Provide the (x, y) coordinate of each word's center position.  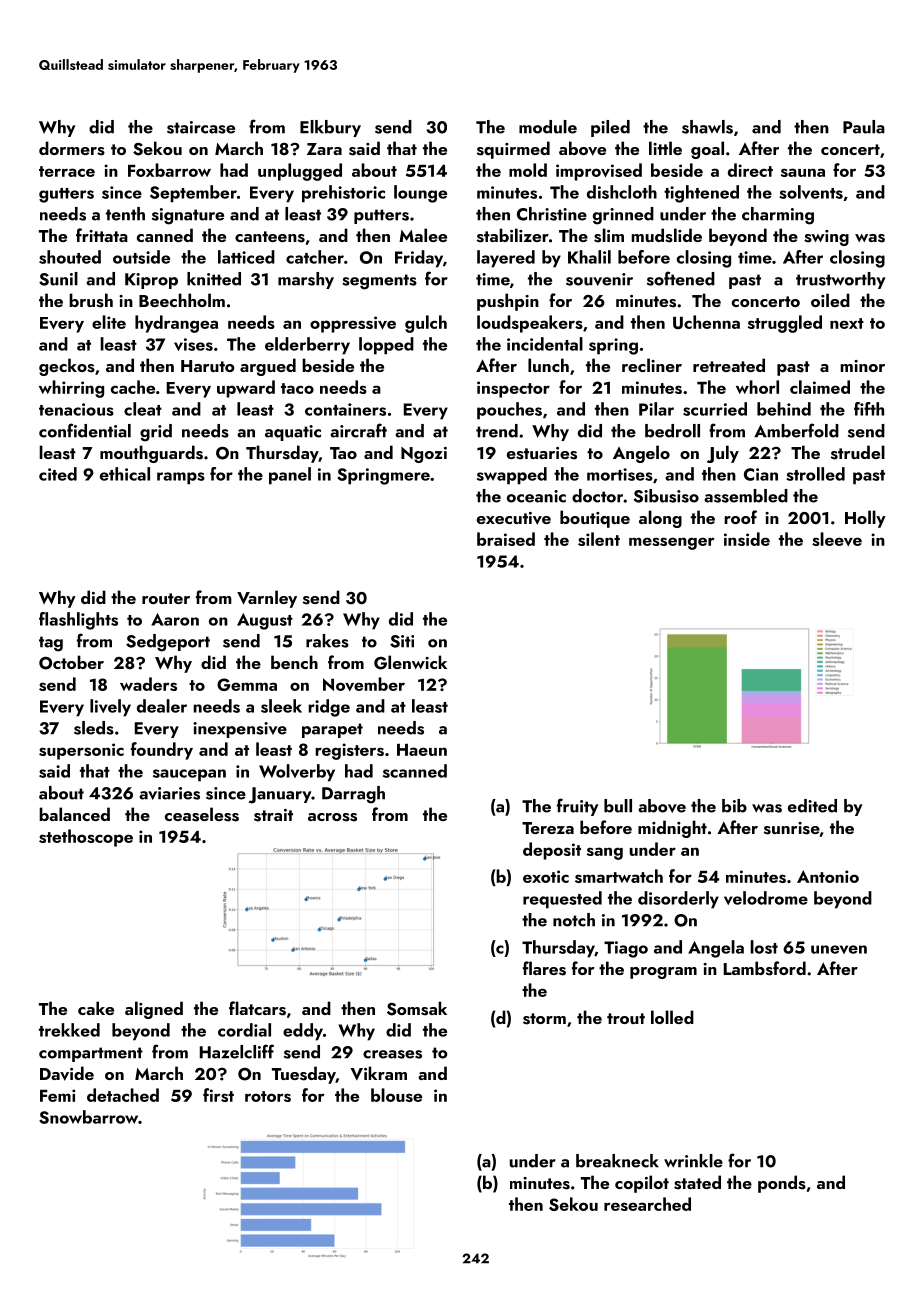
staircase (201, 127)
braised (506, 539)
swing (826, 238)
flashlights (78, 621)
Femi (58, 1095)
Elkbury (330, 128)
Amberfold (796, 430)
